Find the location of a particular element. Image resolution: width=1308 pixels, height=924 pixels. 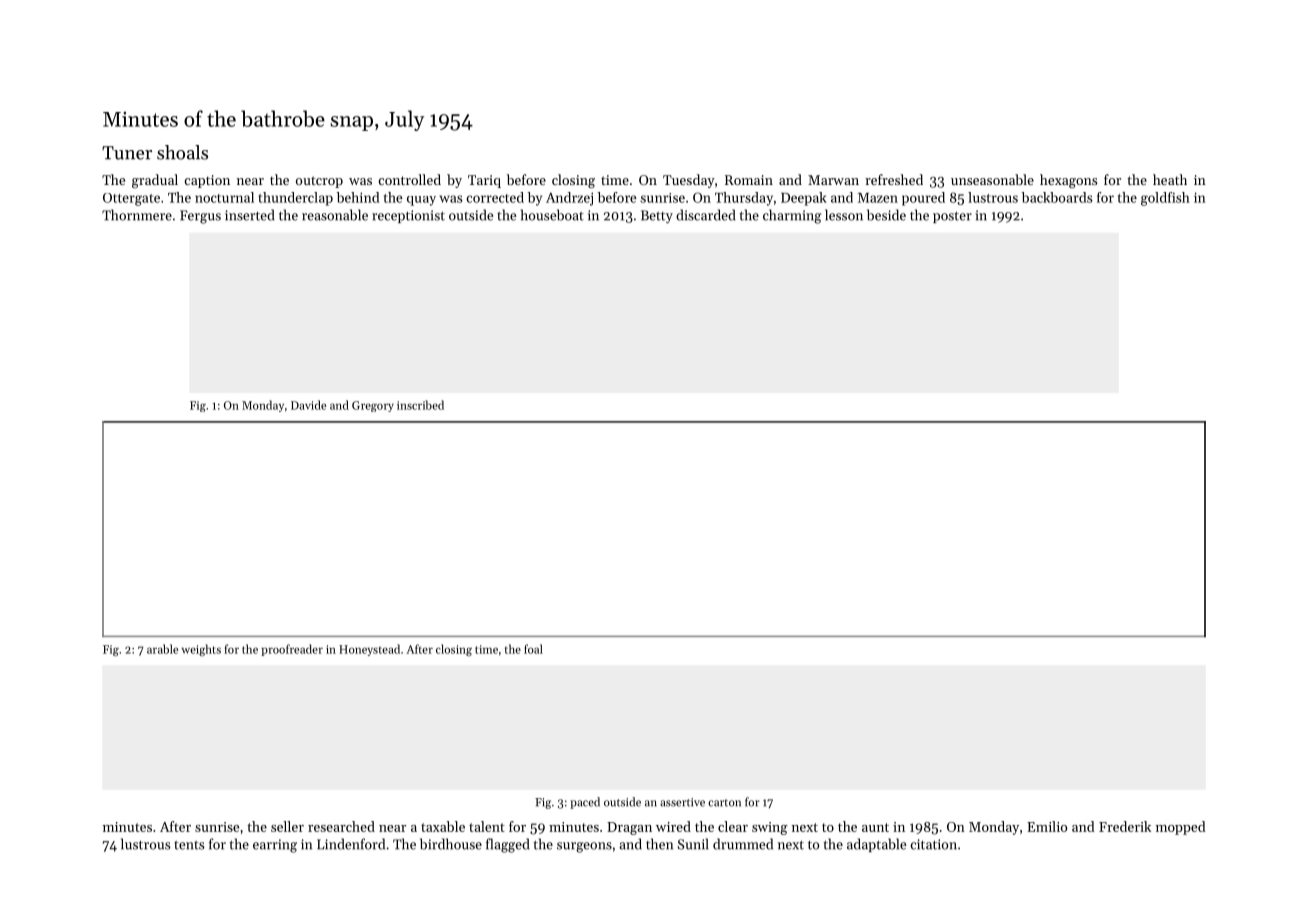

Gregory is located at coordinates (373, 406).
